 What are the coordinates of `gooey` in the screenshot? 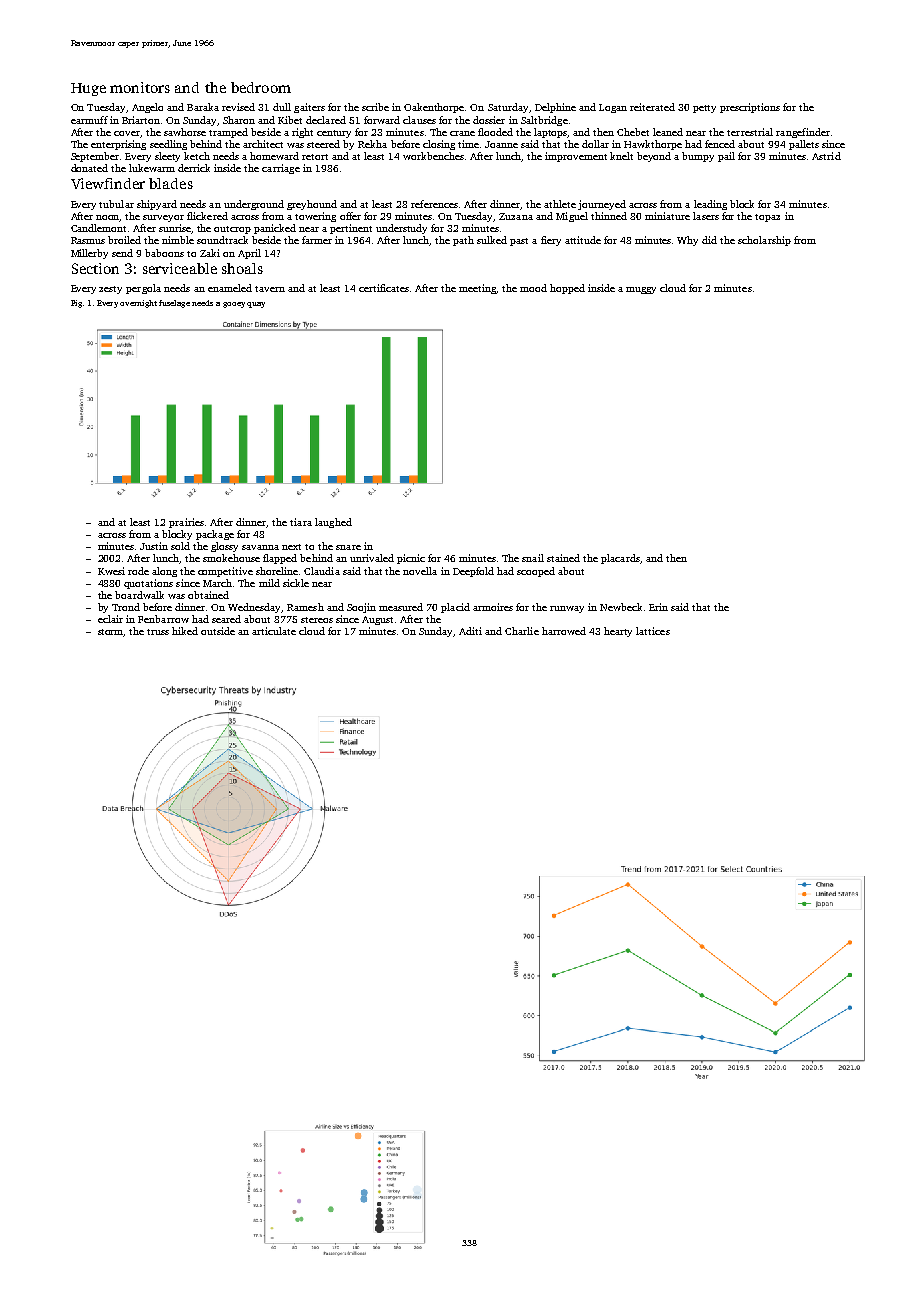 It's located at (234, 305).
